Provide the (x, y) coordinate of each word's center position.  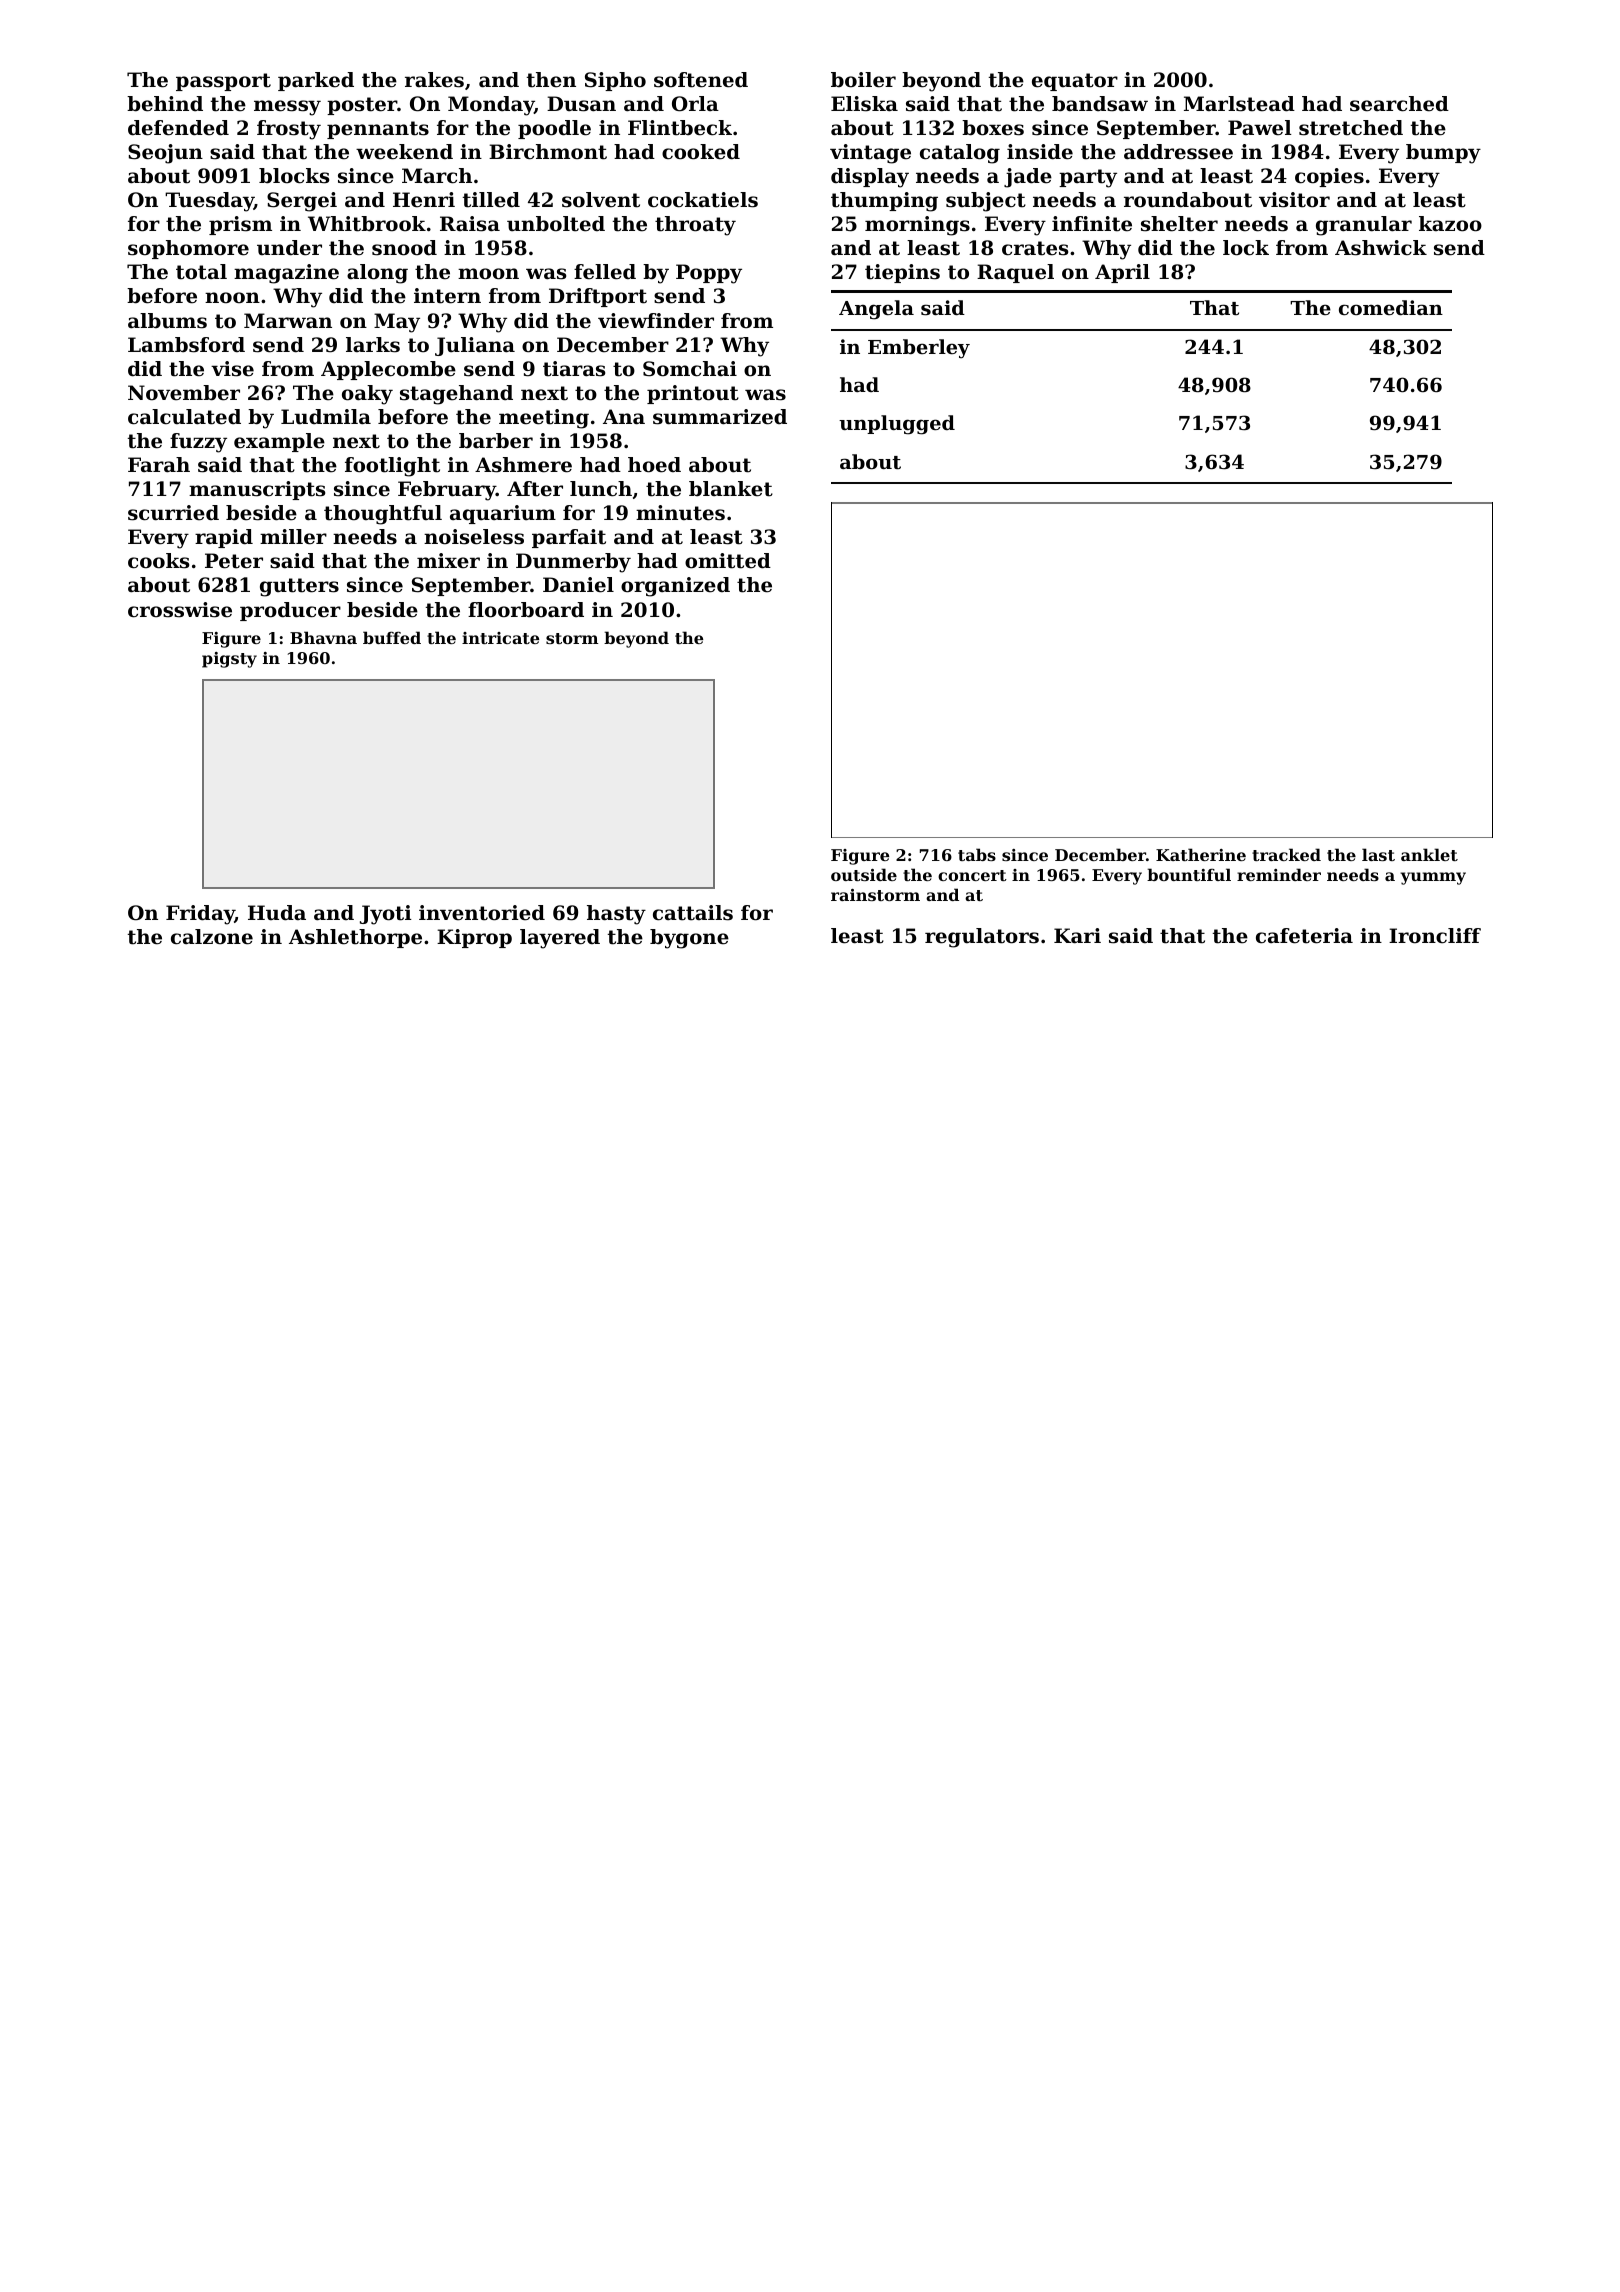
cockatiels (703, 200)
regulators (982, 938)
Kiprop (474, 938)
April (1122, 273)
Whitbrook (367, 224)
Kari (1077, 935)
